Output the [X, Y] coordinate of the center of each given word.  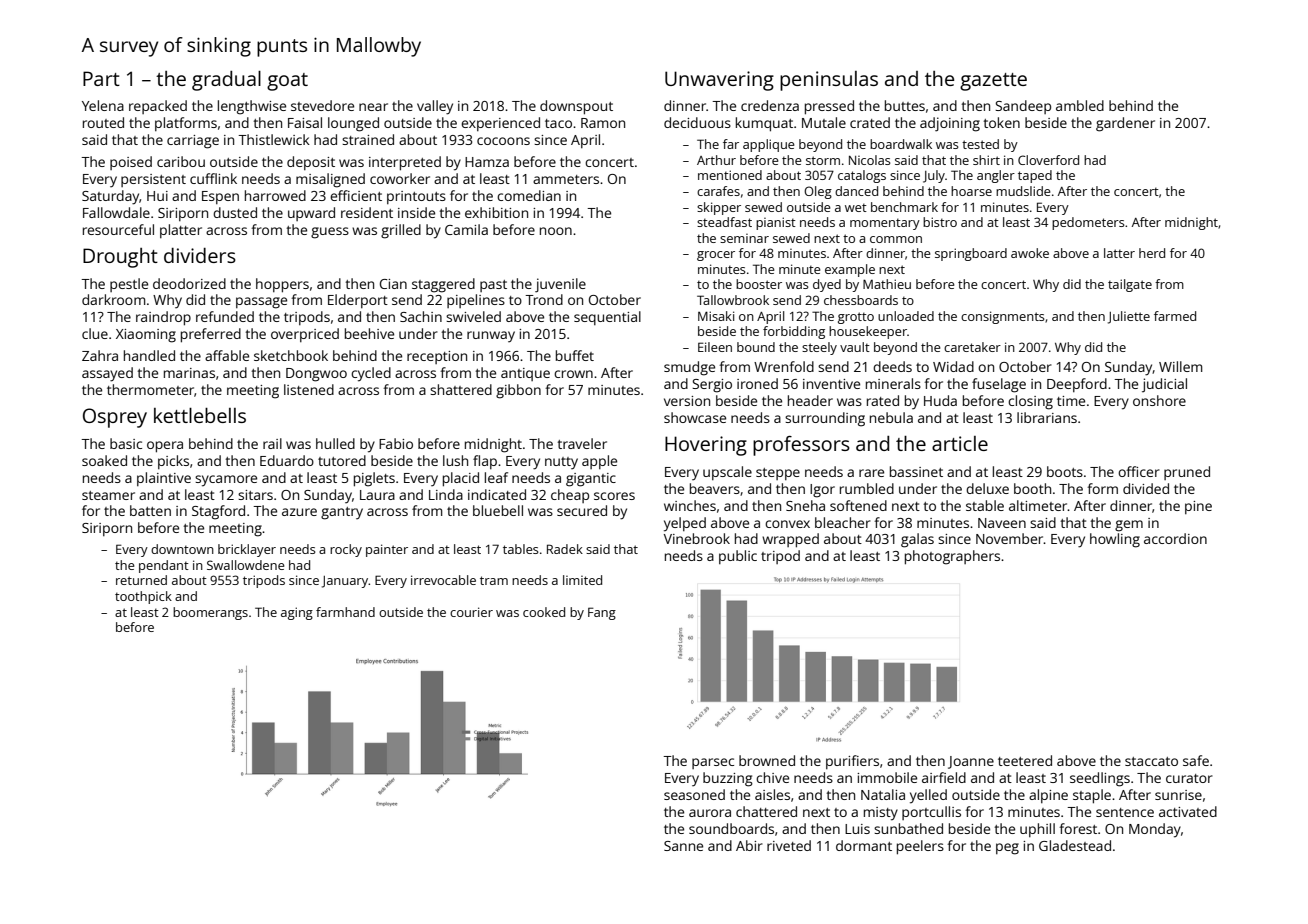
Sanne [683, 846]
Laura [377, 495]
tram [494, 580]
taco [558, 123]
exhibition [496, 212]
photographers [952, 557]
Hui [157, 196]
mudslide [1023, 191]
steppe [778, 474]
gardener [1125, 124]
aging [297, 613]
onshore [1159, 400]
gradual [226, 81]
